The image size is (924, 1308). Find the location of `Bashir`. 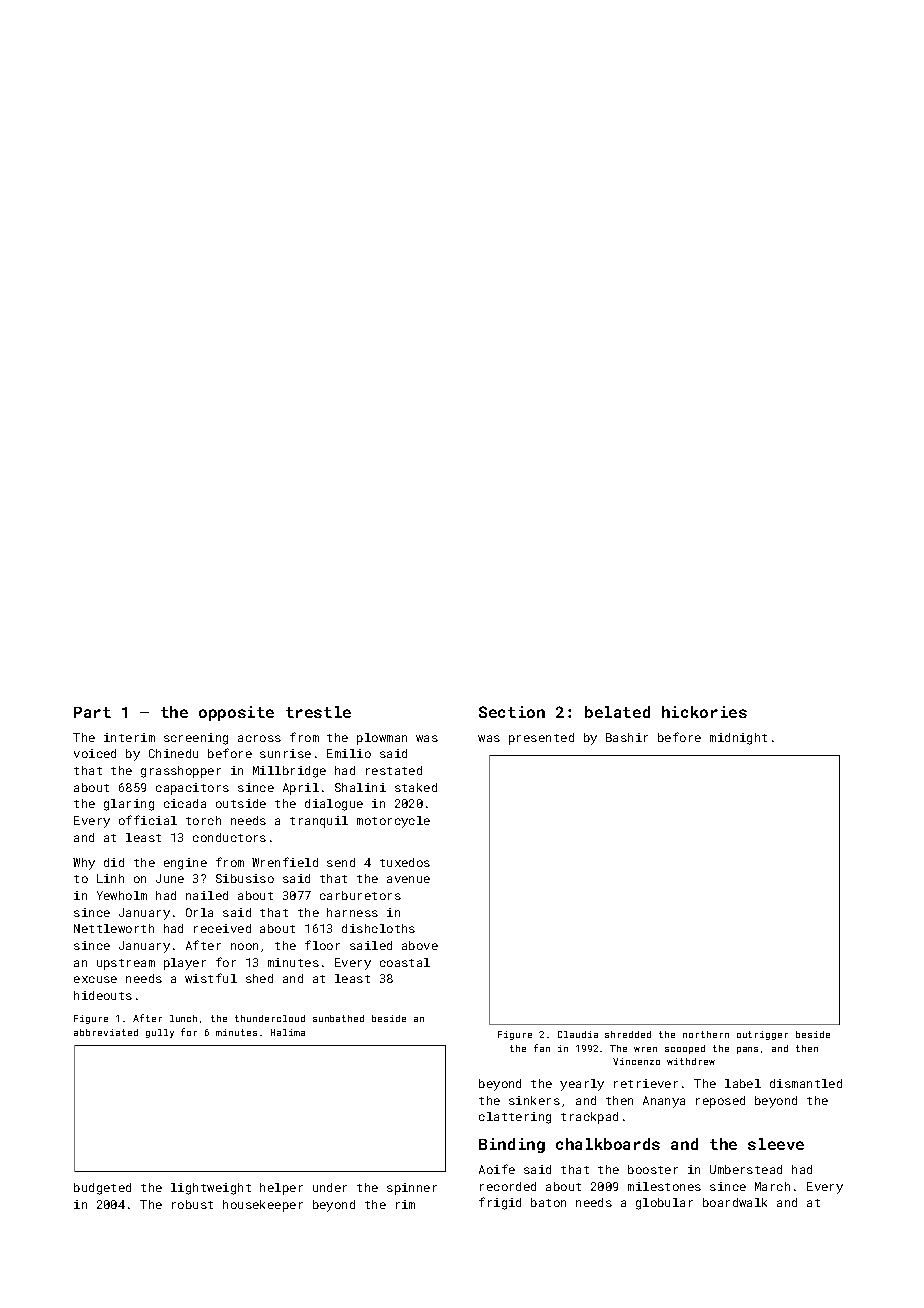

Bashir is located at coordinates (627, 737).
